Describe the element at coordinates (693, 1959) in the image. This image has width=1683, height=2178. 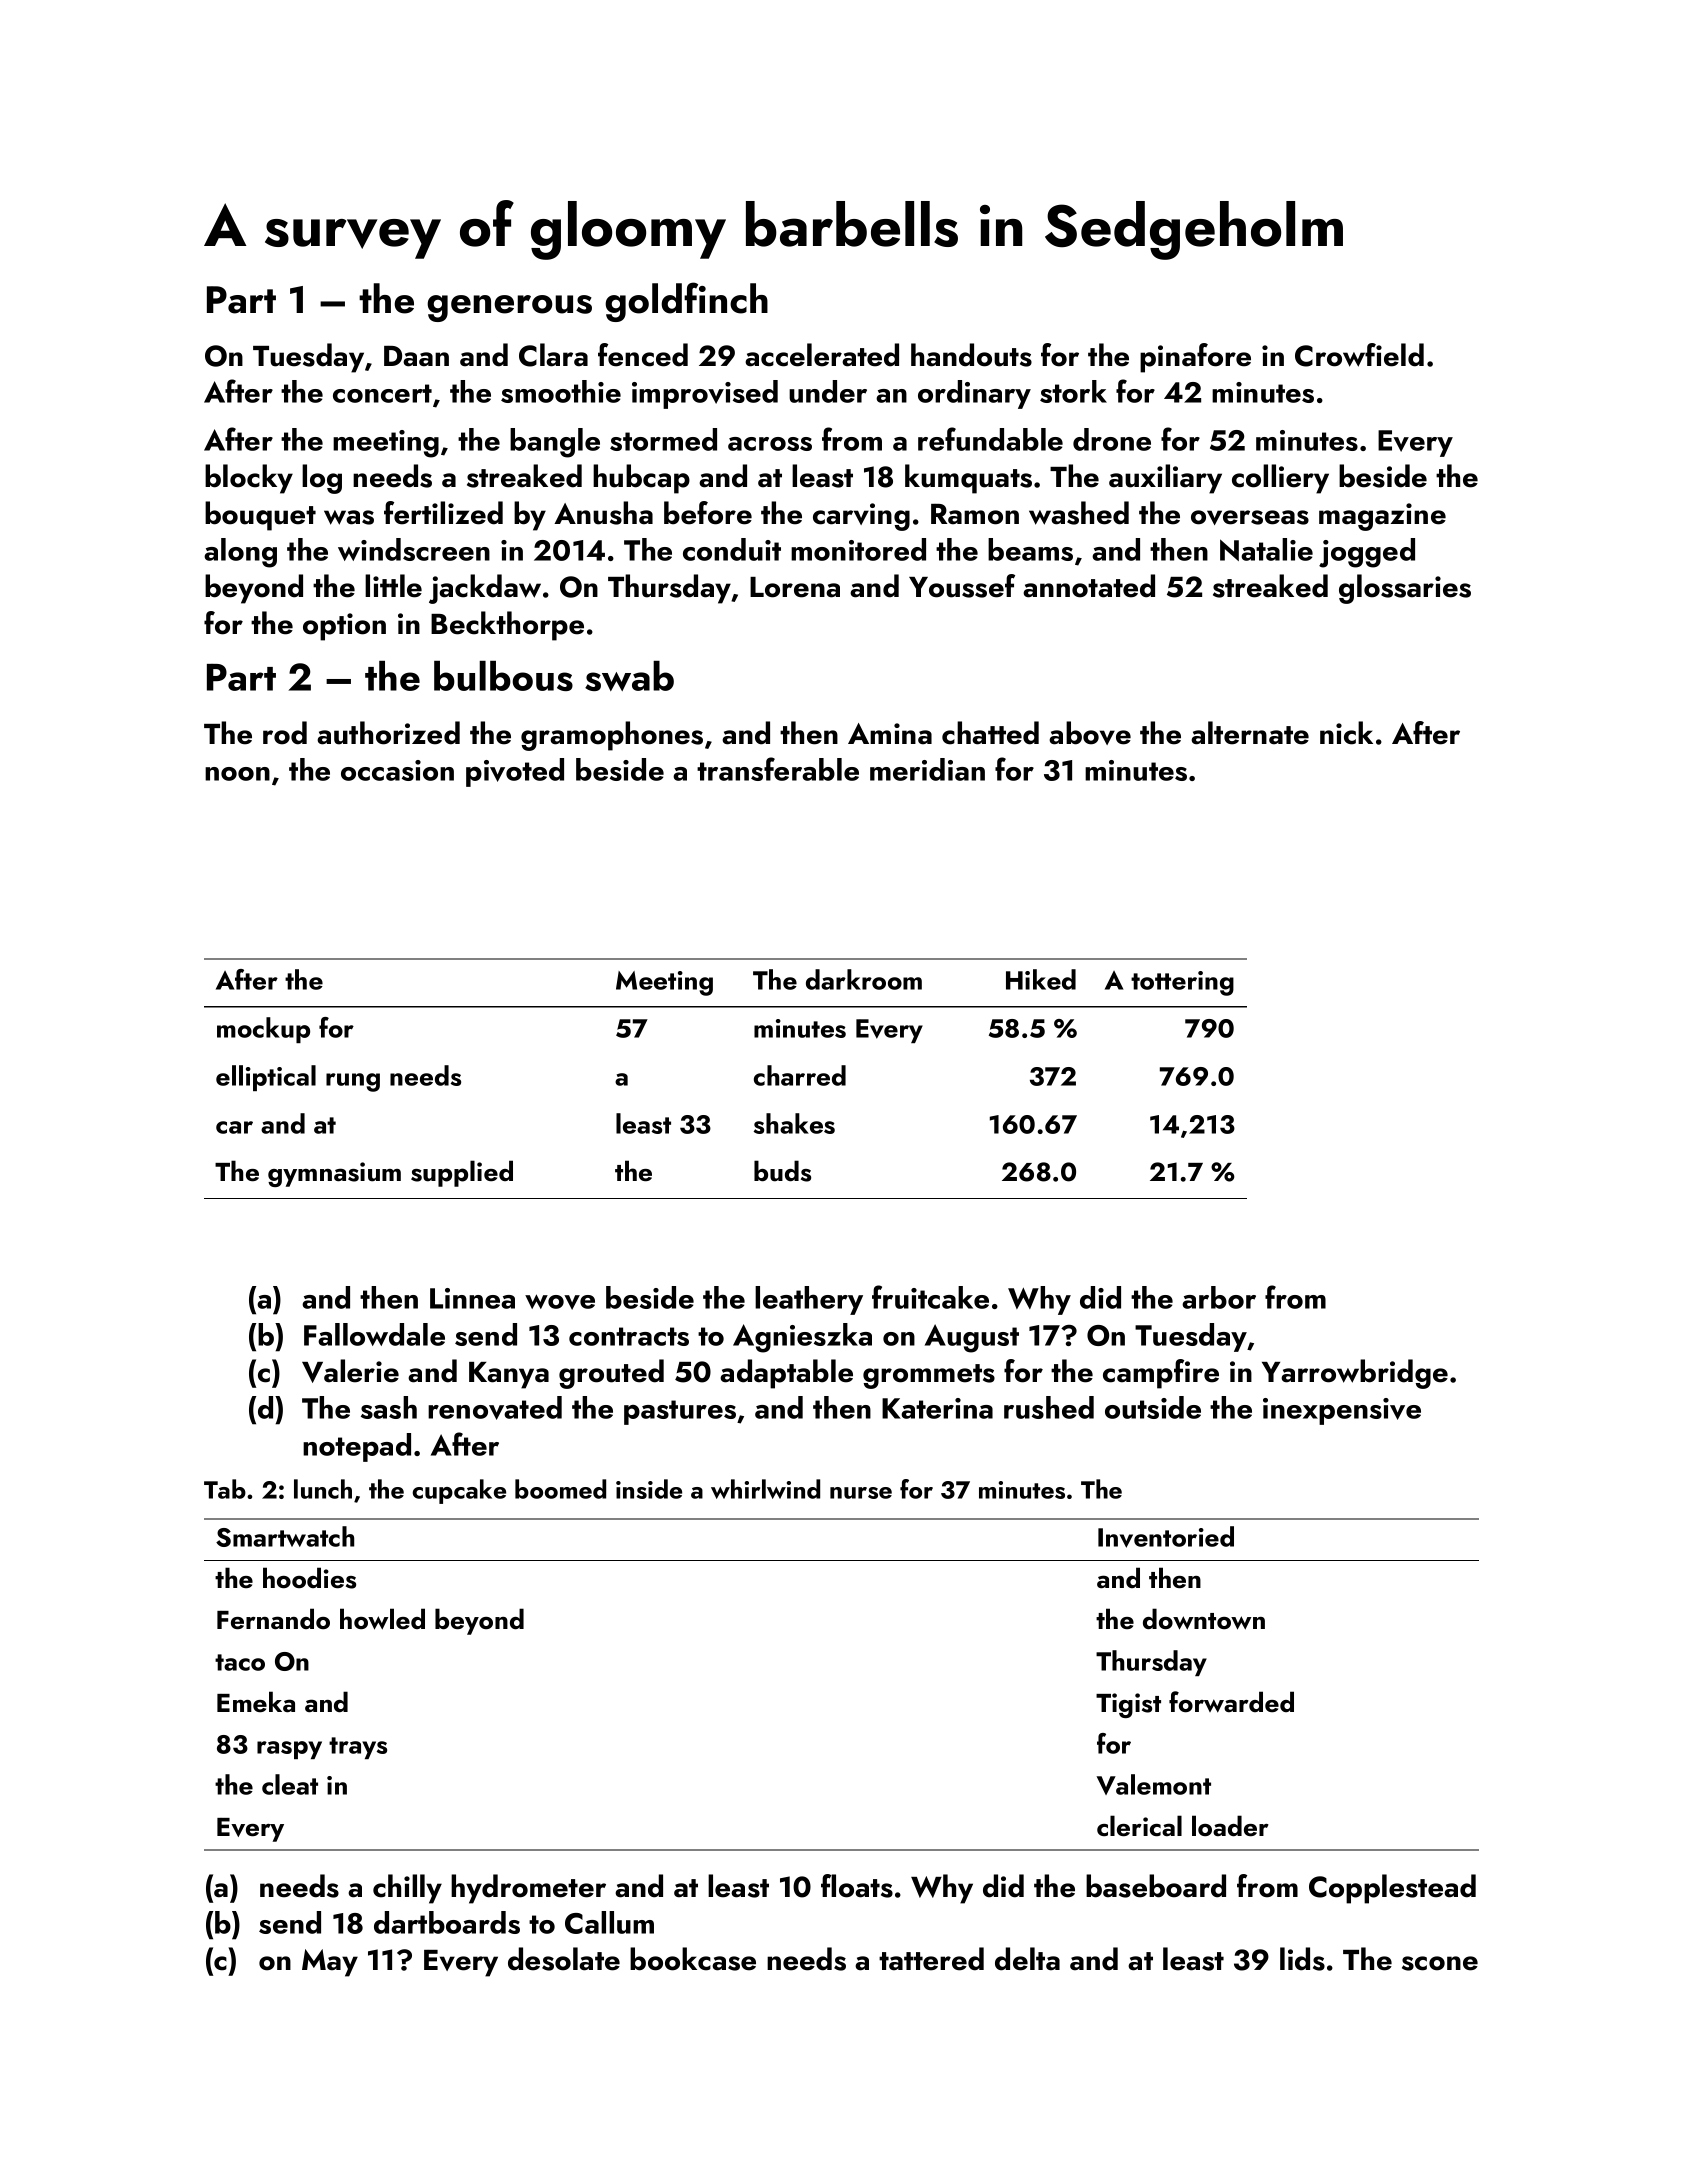
I see `bookcase` at that location.
